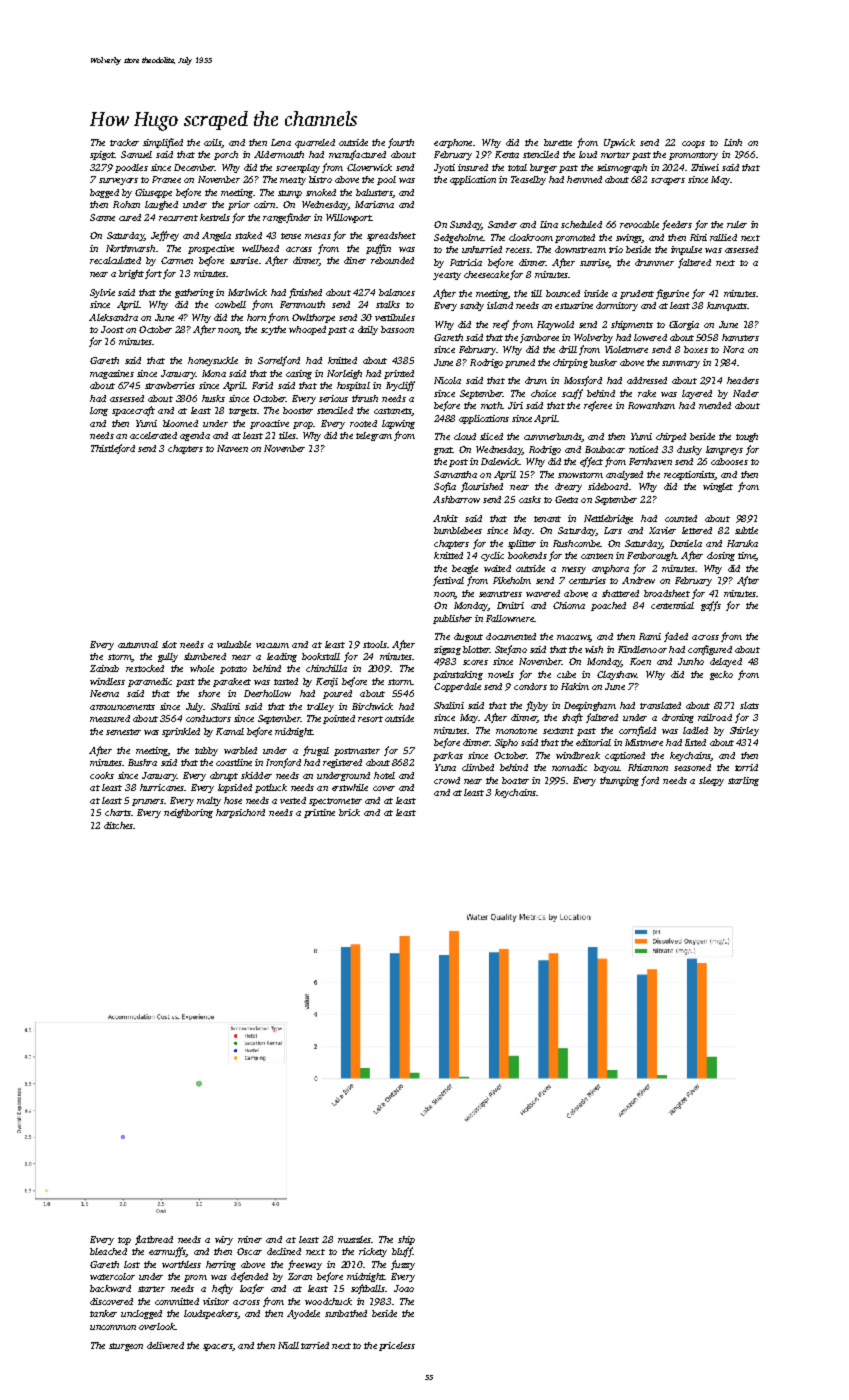 This screenshot has height=1400, width=849. I want to click on ditches, so click(118, 825).
